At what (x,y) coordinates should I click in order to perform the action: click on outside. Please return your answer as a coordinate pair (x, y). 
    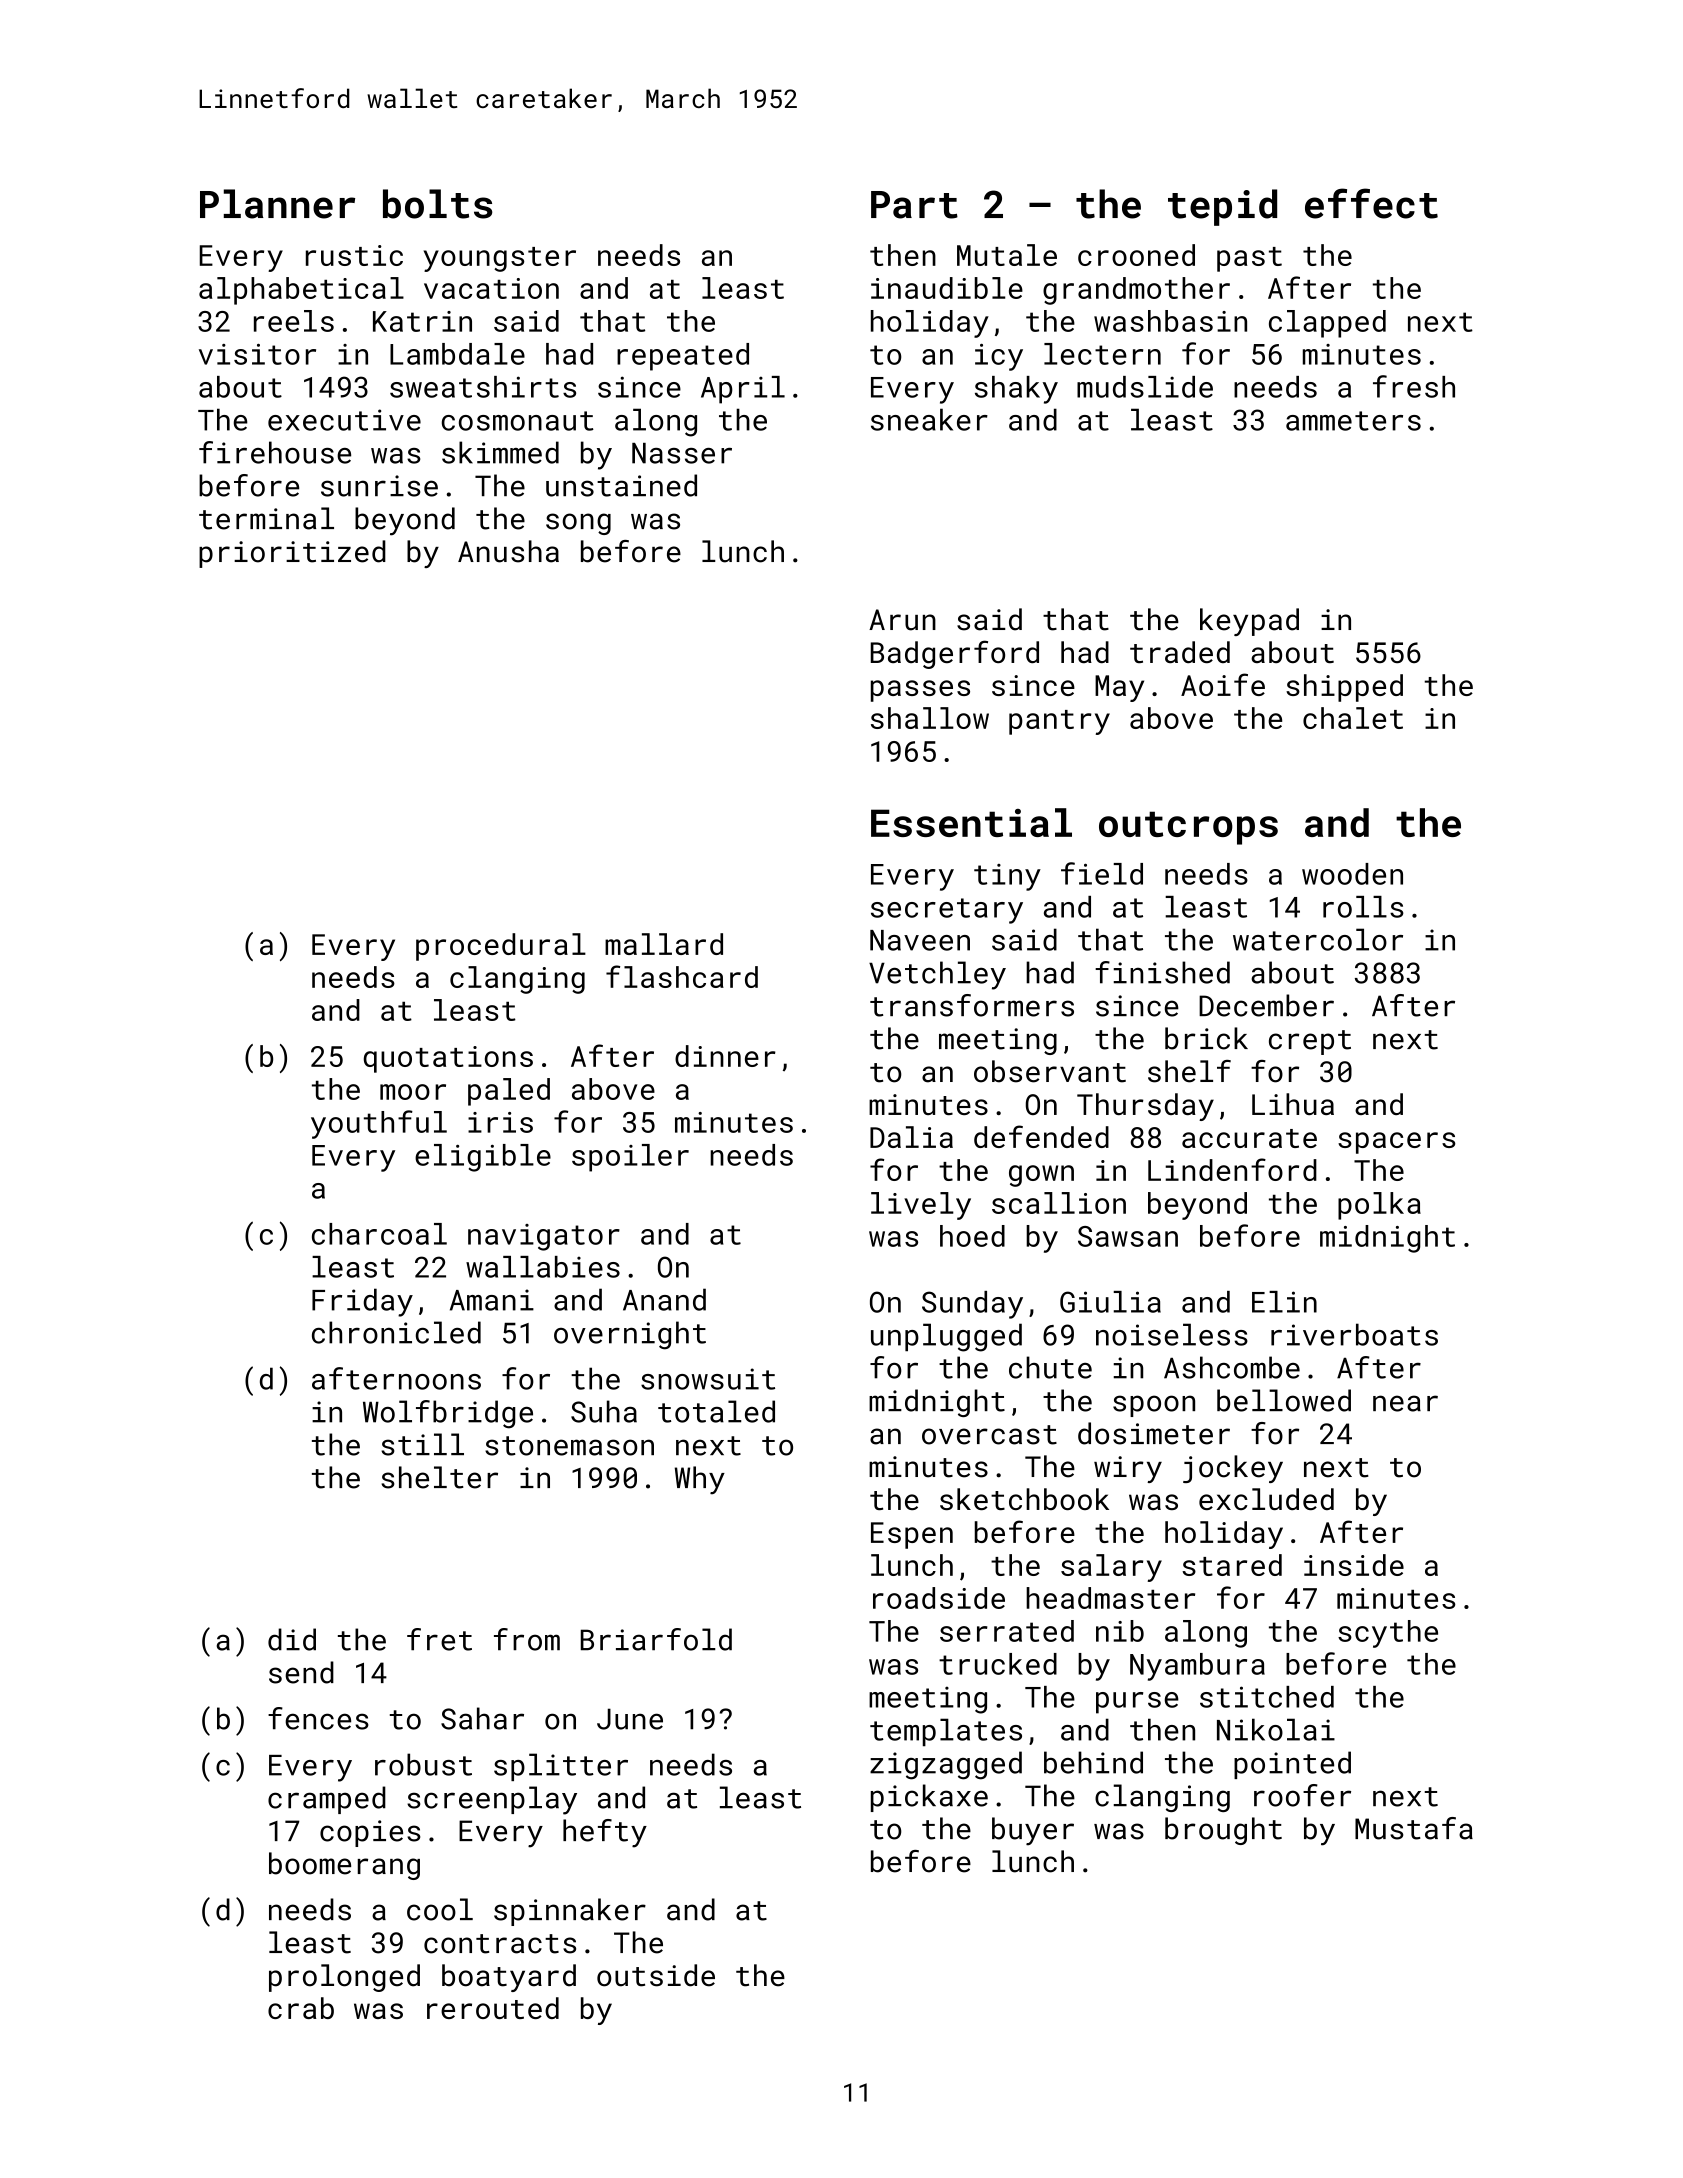
    Looking at the image, I should click on (656, 1975).
